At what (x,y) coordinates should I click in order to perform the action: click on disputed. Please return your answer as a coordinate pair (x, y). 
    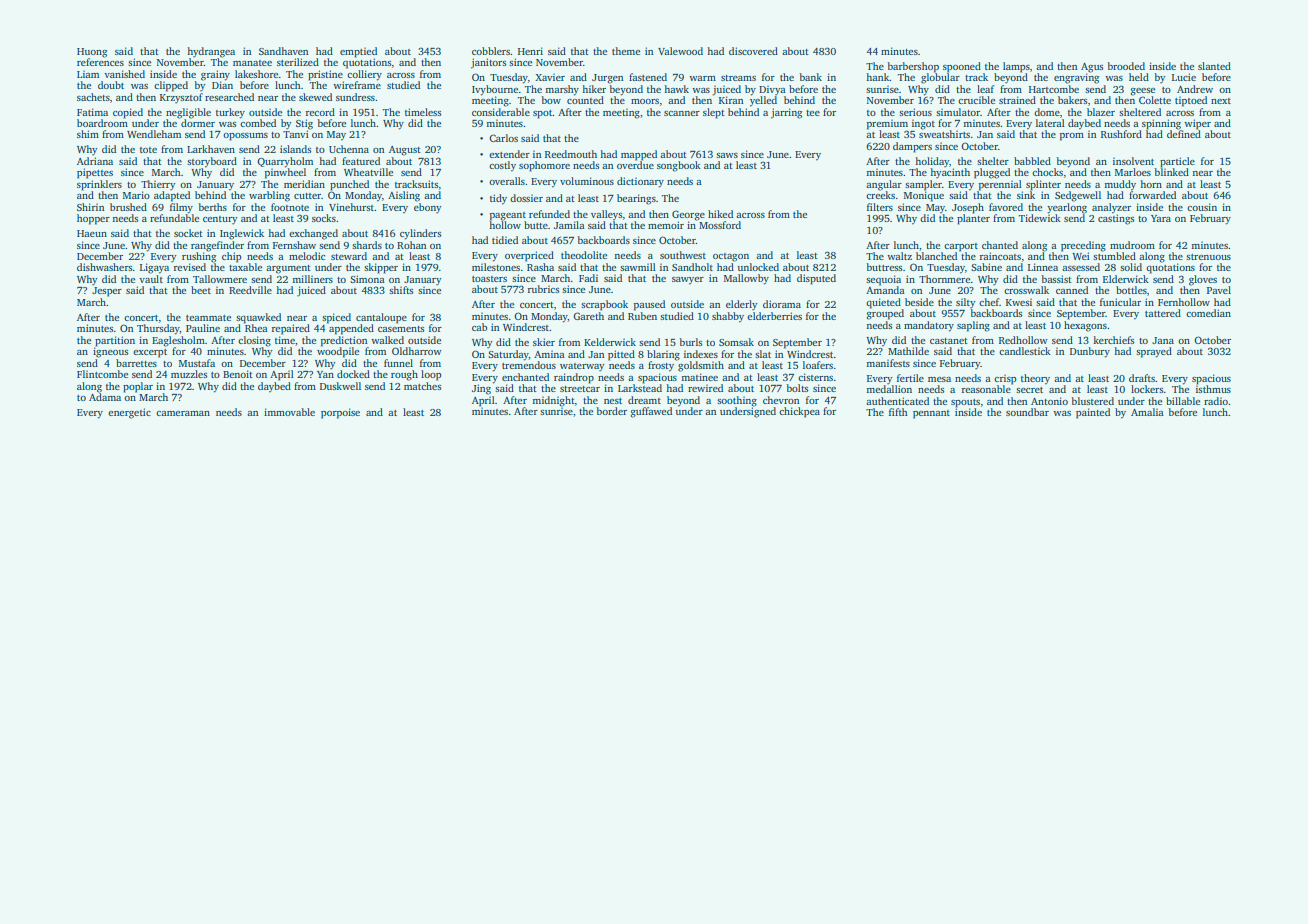
    Looking at the image, I should click on (816, 279).
